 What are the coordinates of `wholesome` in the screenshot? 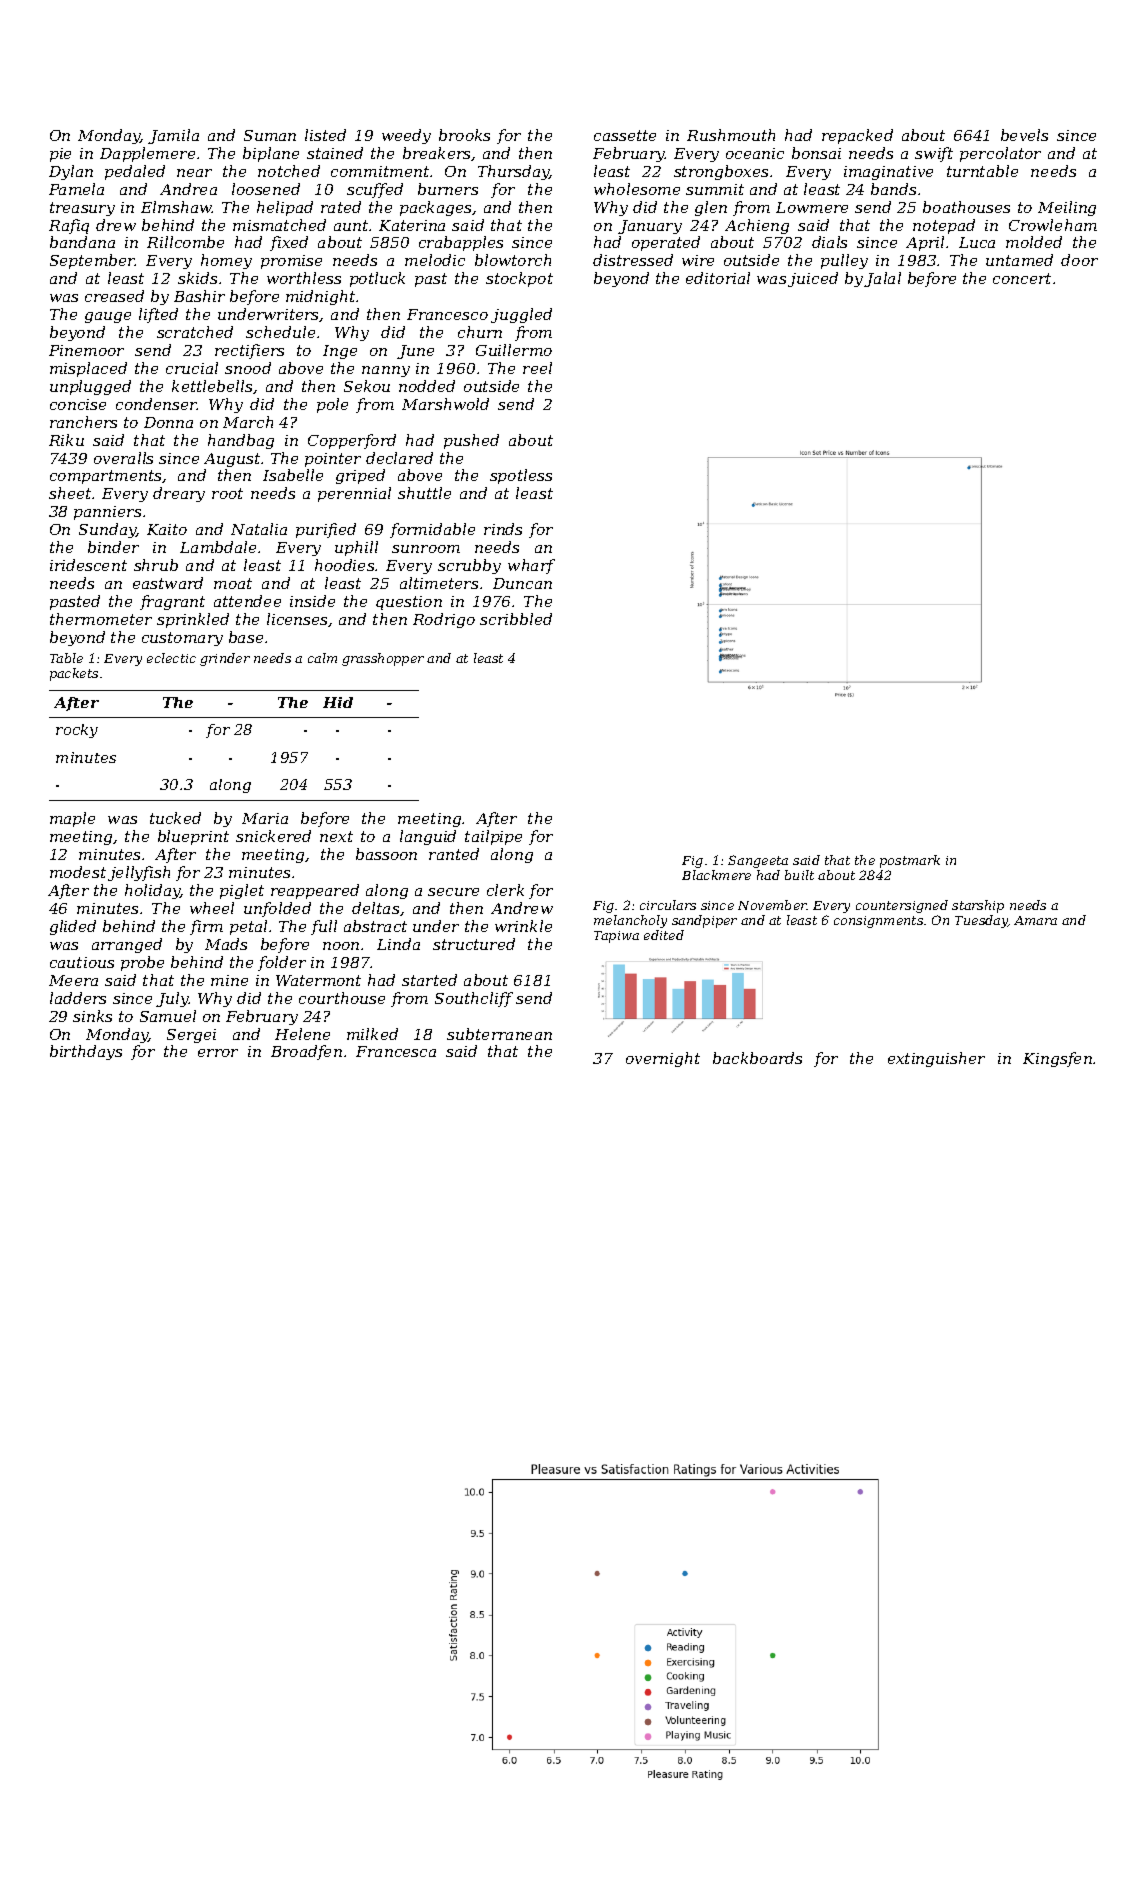 It's located at (637, 189).
